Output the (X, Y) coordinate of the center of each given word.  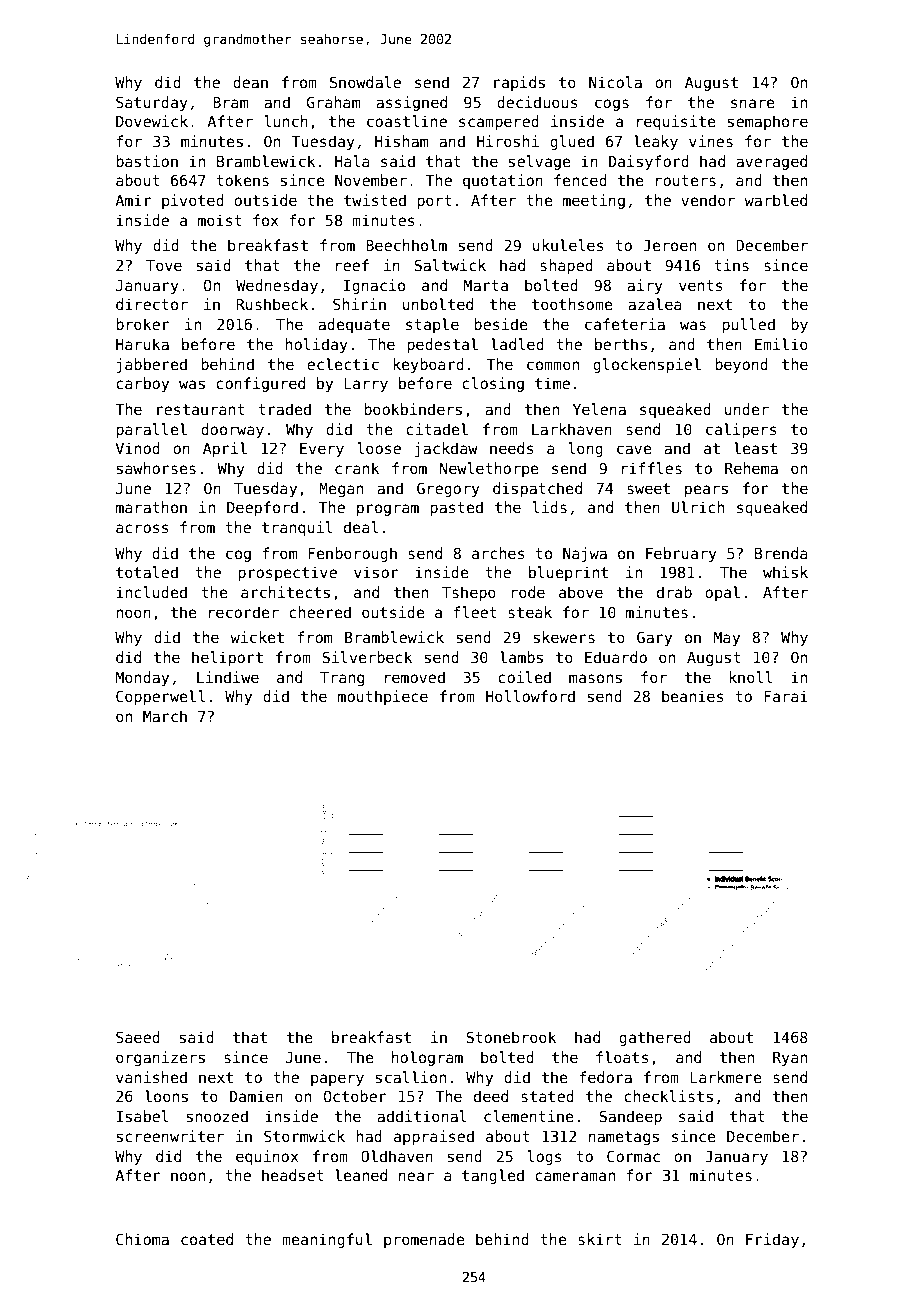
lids (550, 507)
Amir (133, 200)
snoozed (217, 1116)
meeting (594, 201)
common (553, 365)
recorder (244, 612)
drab (674, 592)
